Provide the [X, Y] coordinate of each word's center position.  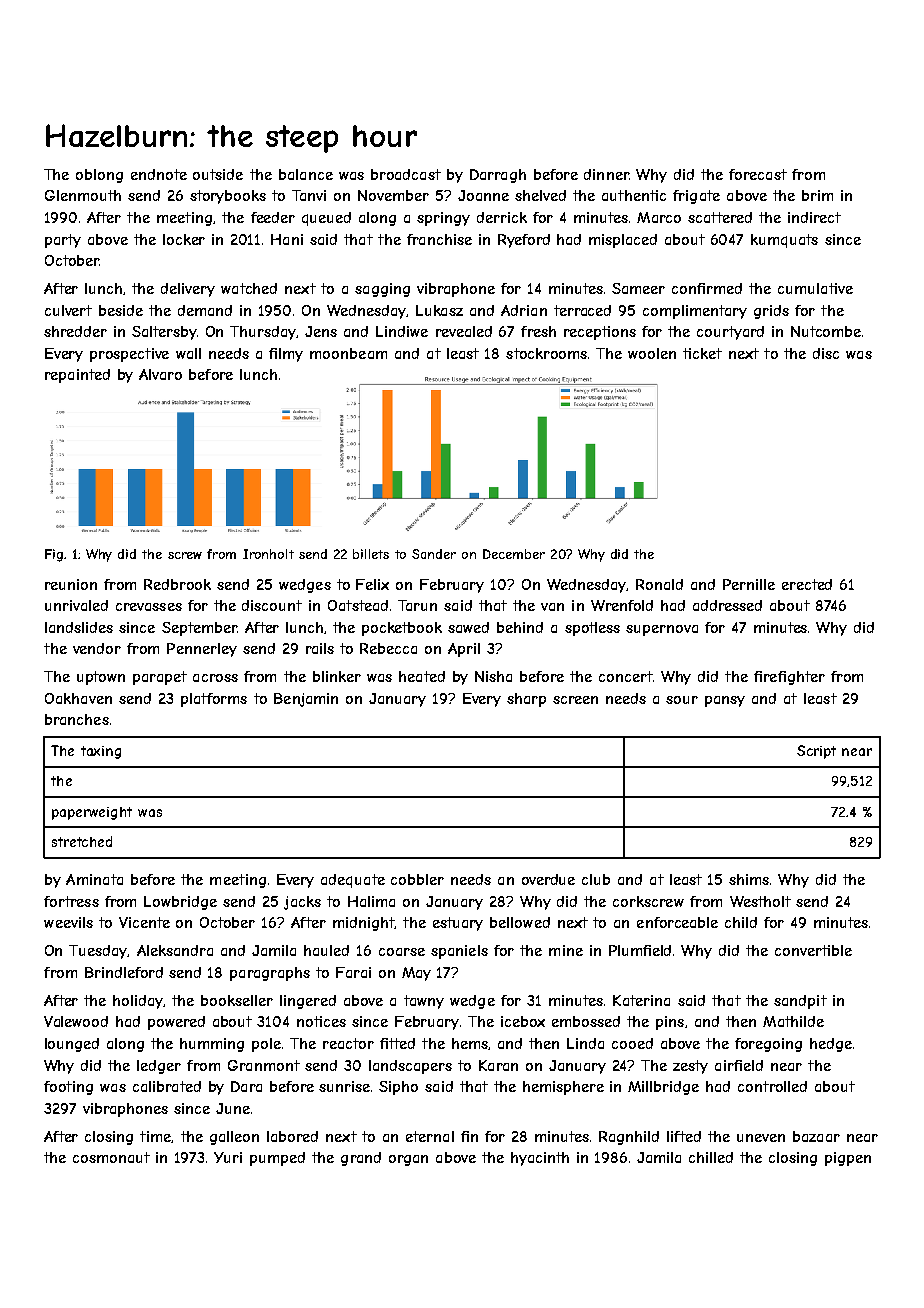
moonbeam [348, 353]
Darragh [498, 176]
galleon [234, 1138]
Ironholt [268, 554]
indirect [814, 217]
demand [205, 310]
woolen [652, 353]
